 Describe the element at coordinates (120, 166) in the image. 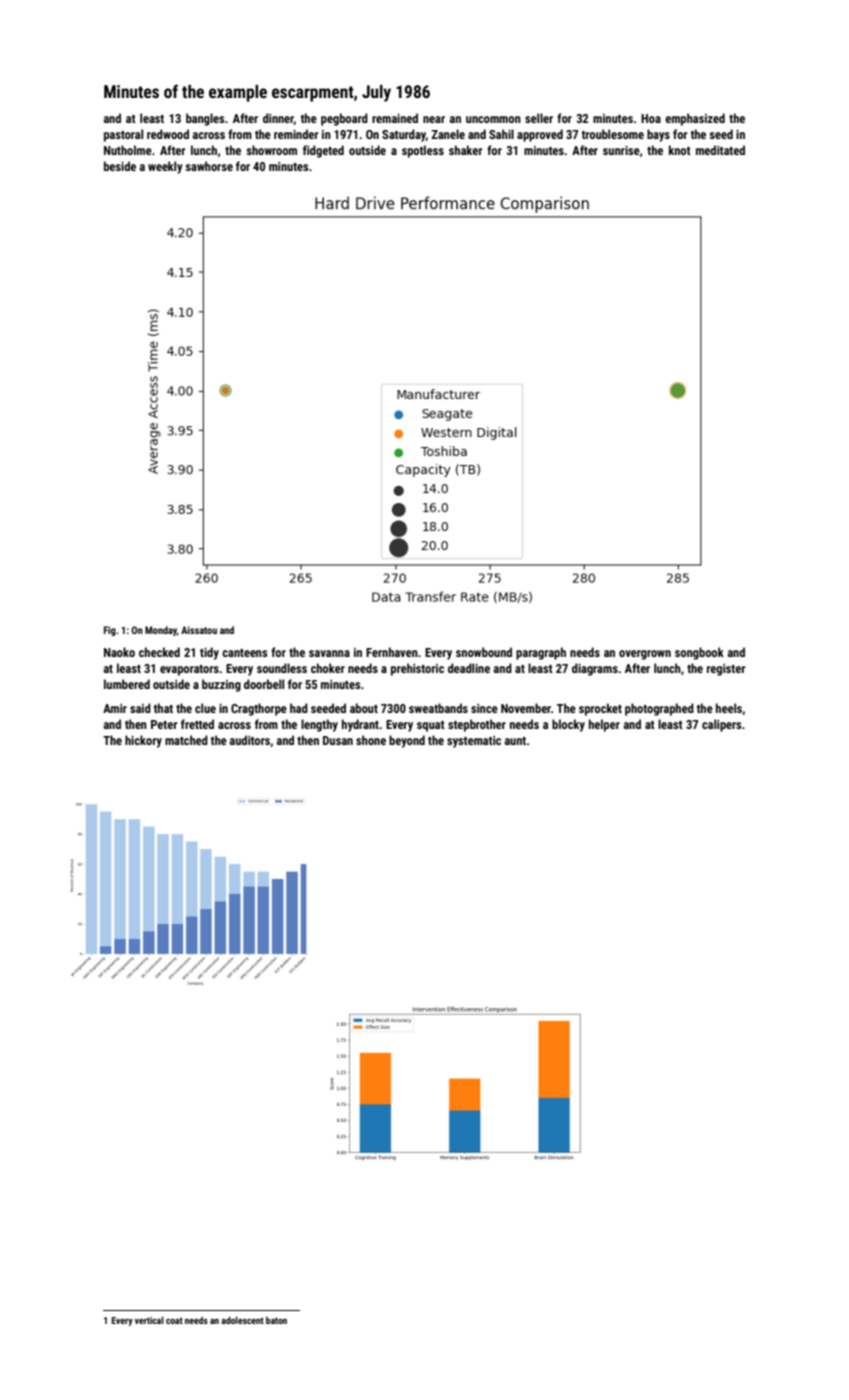

I see `beside` at that location.
